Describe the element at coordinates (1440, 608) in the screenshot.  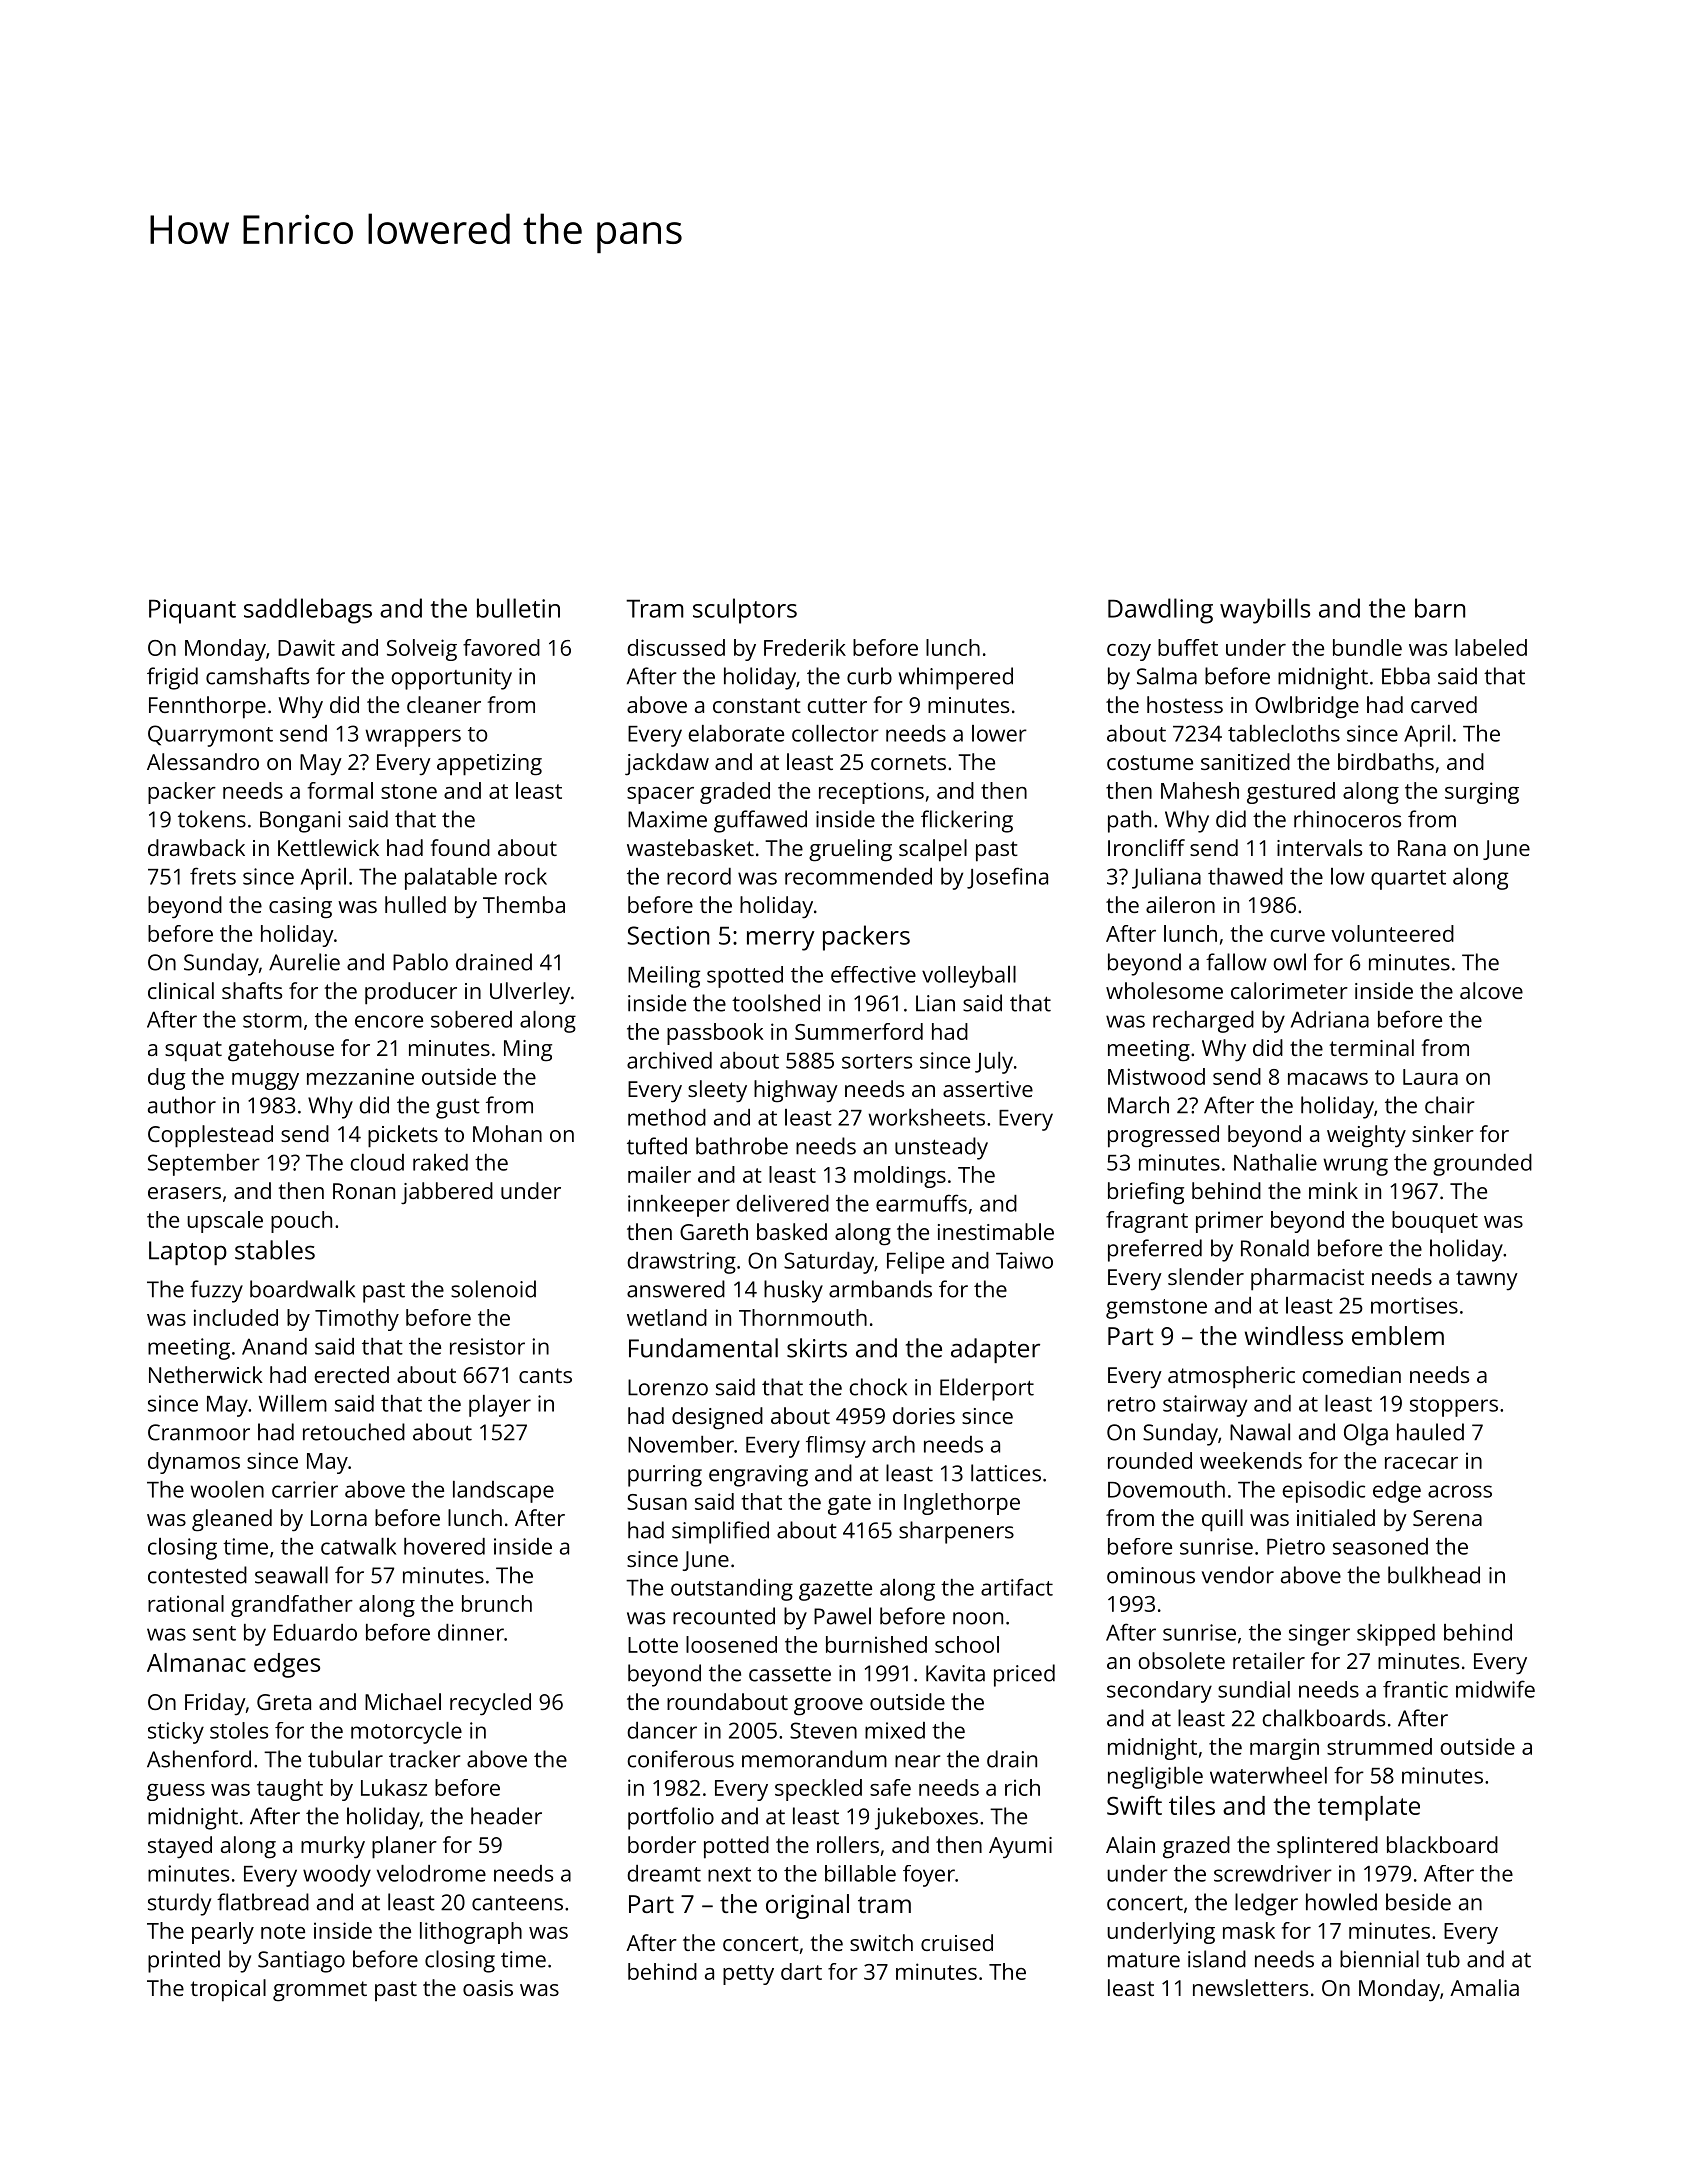
I see `barn` at that location.
